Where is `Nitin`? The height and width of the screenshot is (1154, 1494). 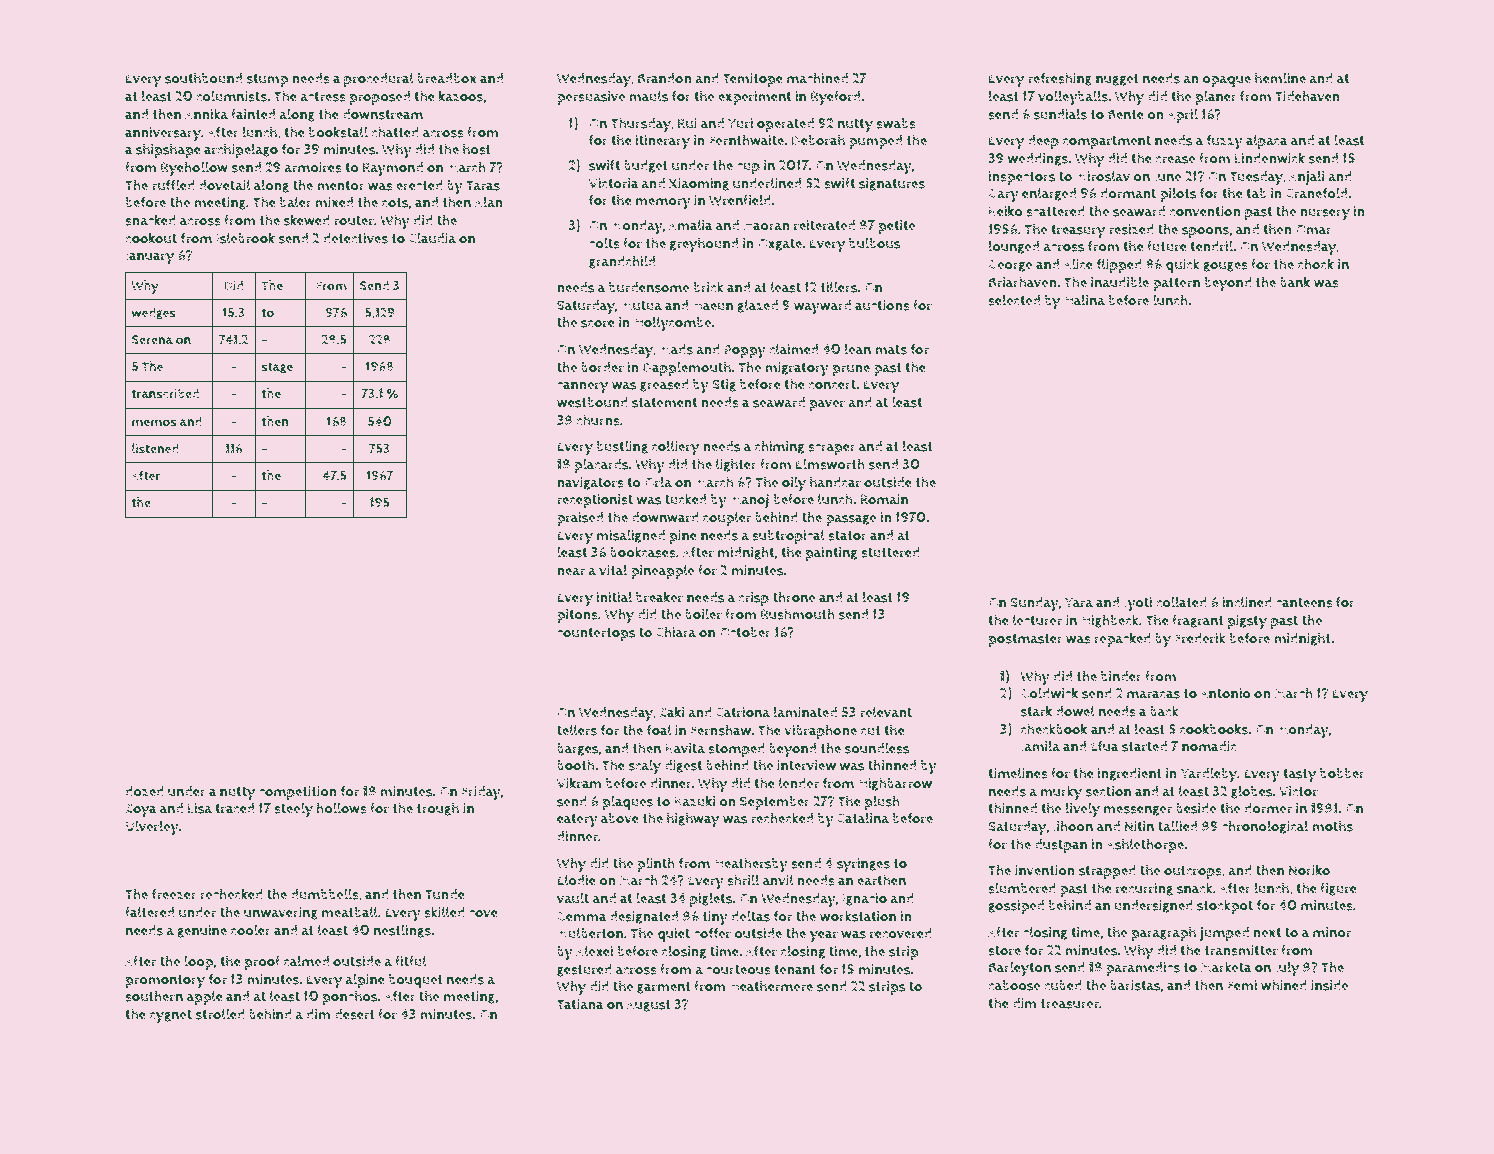
Nitin is located at coordinates (1139, 826).
